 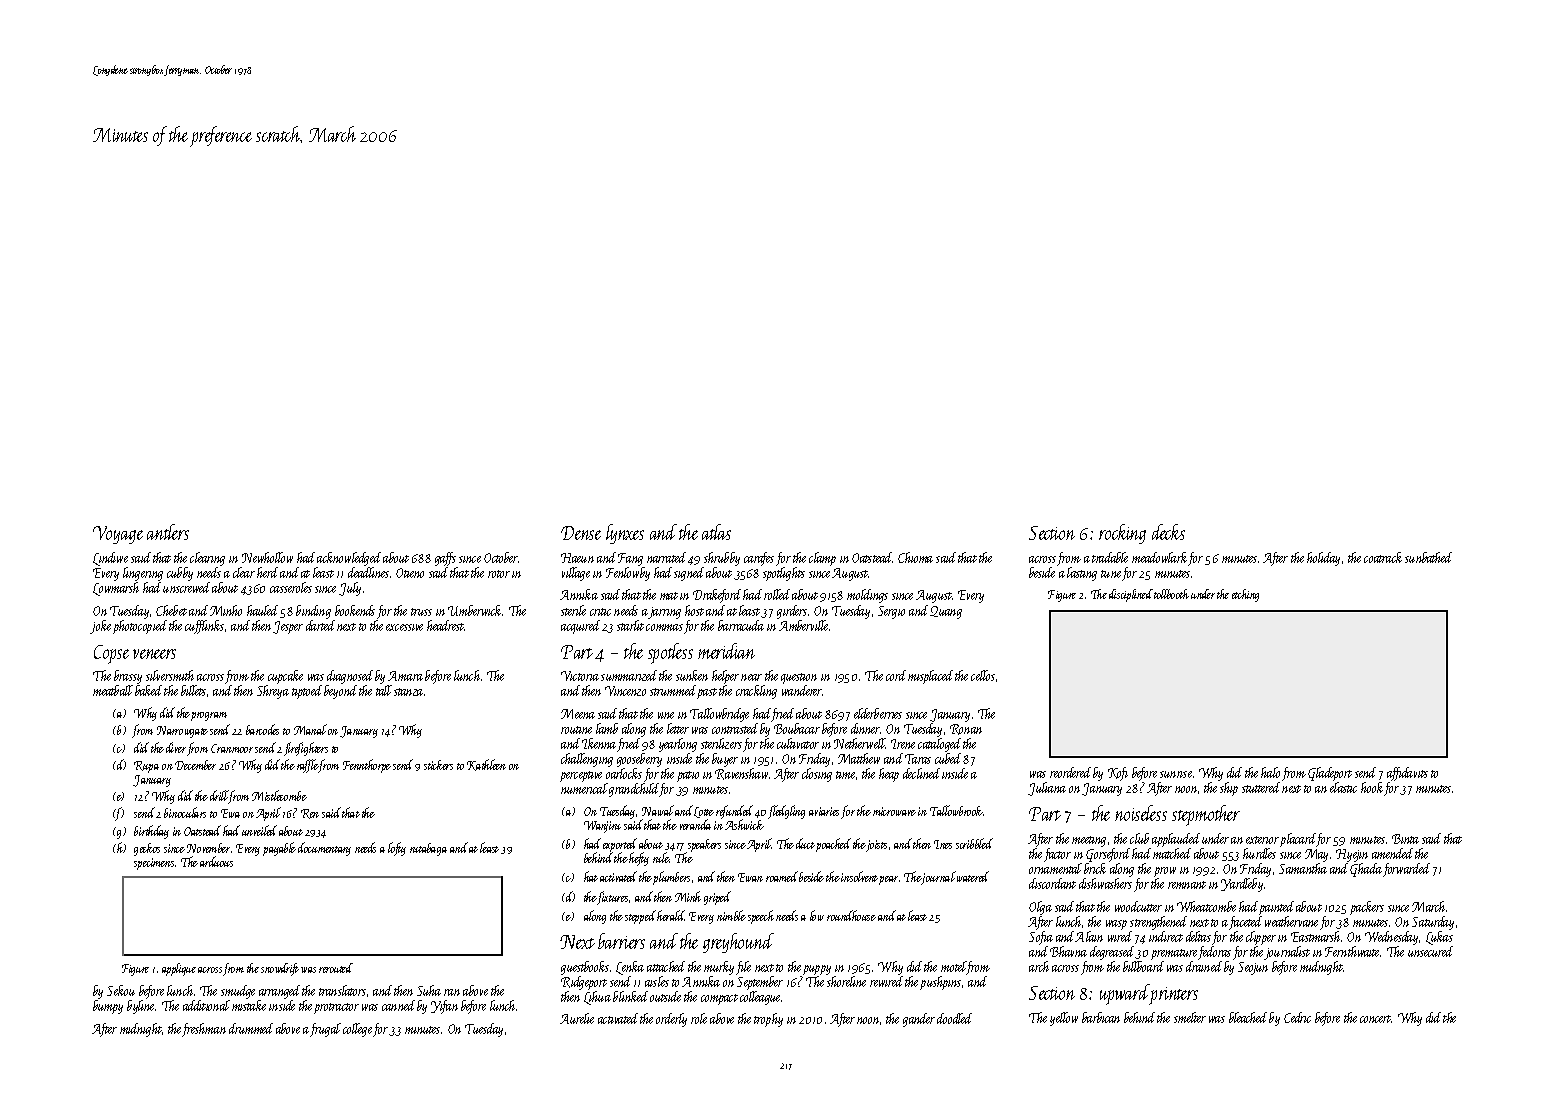 I want to click on rocking, so click(x=1122, y=534).
